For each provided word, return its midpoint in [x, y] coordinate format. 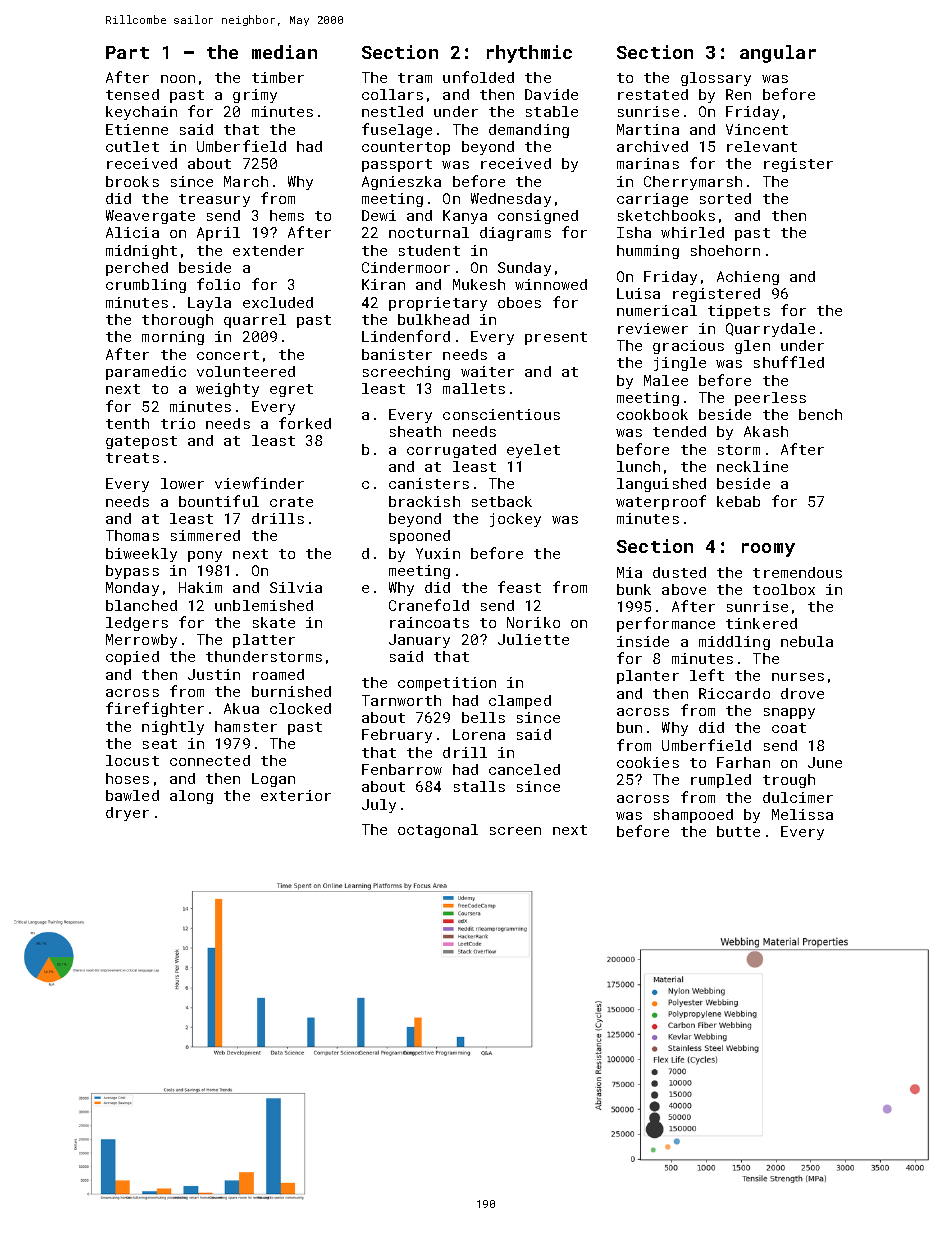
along [191, 797]
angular [778, 54]
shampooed [693, 816]
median [284, 52]
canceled [524, 769]
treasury [214, 200]
